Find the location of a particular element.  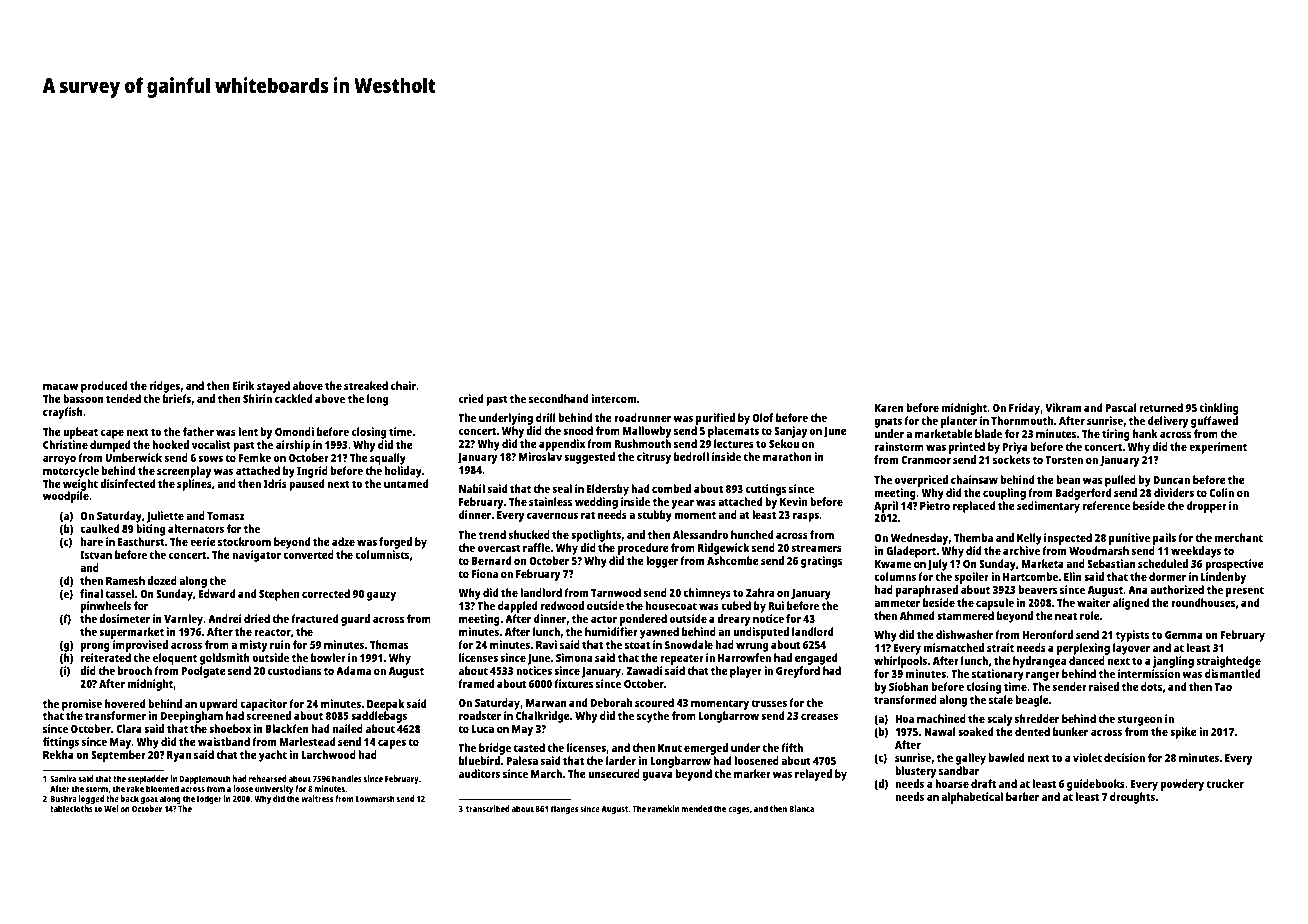

flanges is located at coordinates (564, 809).
